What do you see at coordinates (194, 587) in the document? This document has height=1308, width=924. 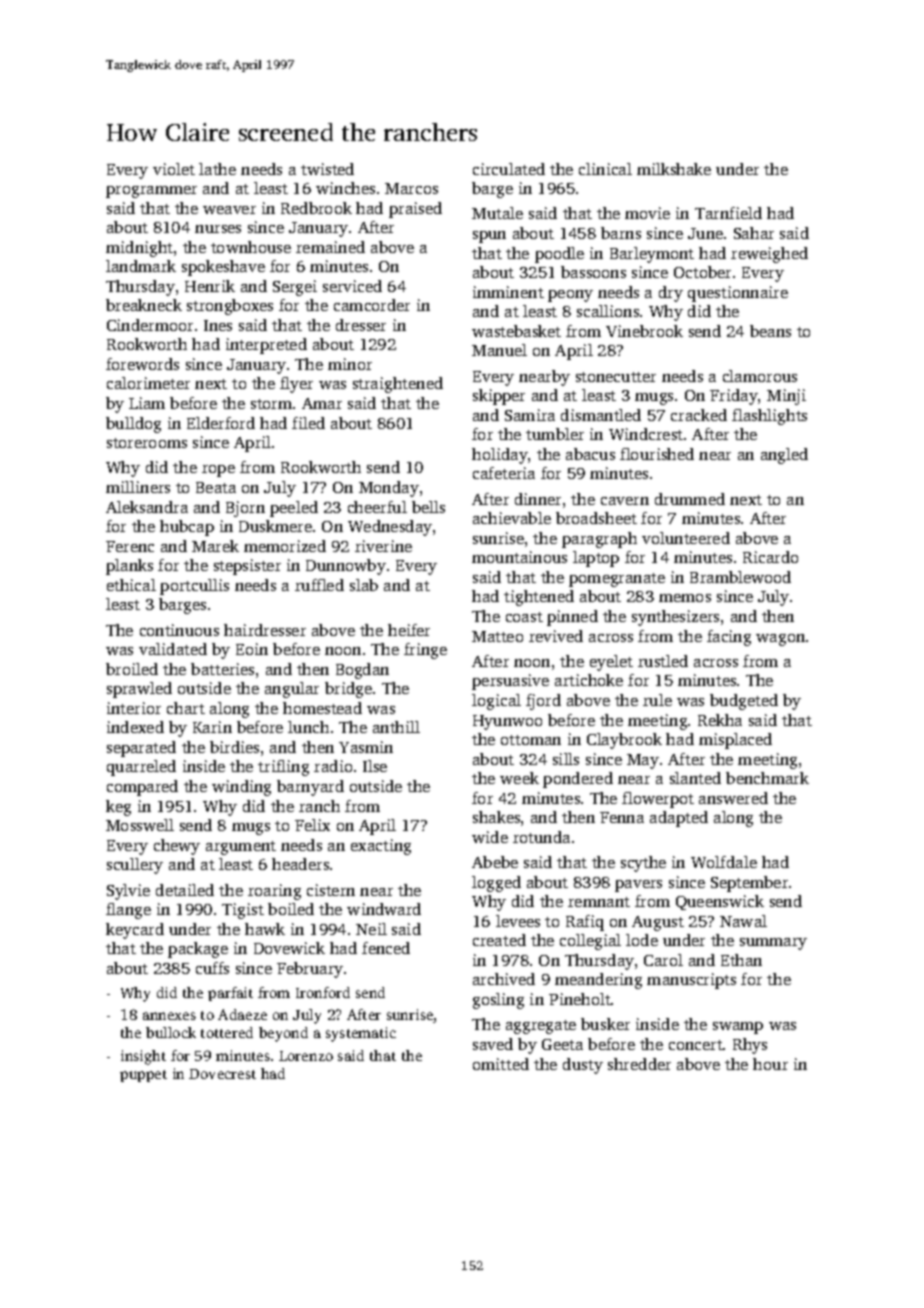 I see `portcullis` at bounding box center [194, 587].
